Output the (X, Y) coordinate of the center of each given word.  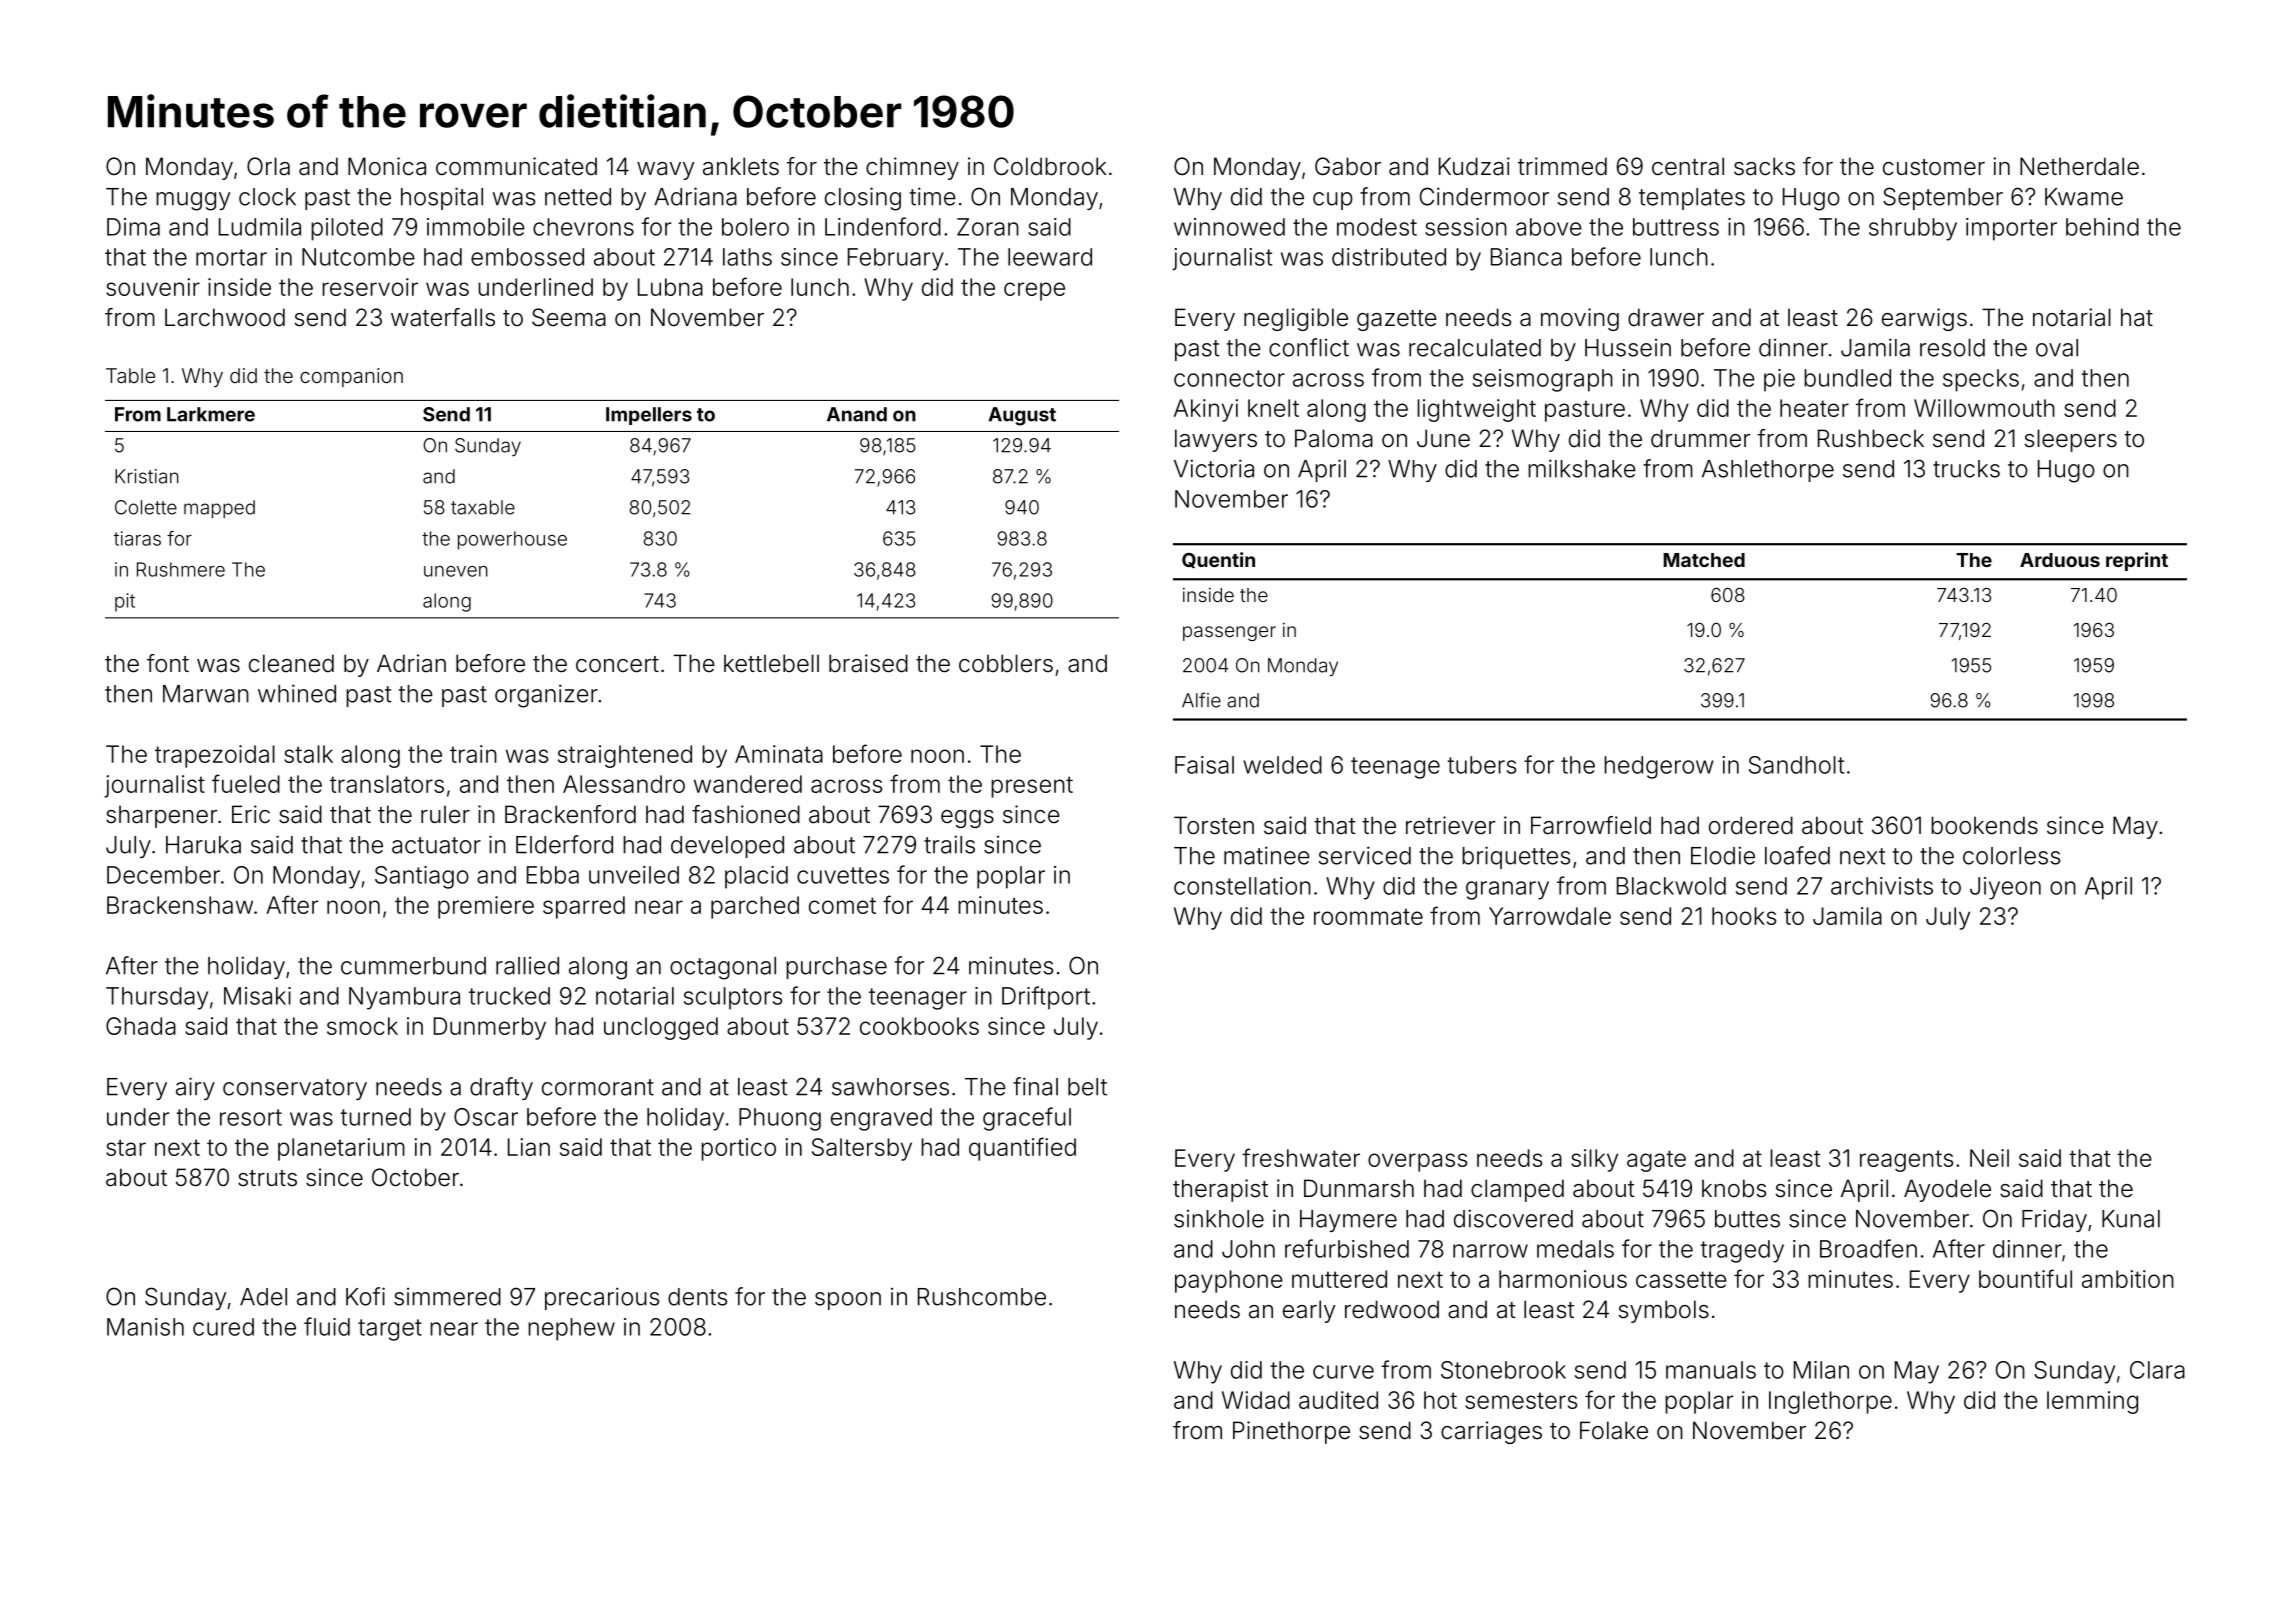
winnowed (1229, 227)
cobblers (1006, 663)
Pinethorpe (1291, 1432)
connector (1229, 378)
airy (195, 1088)
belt (1087, 1087)
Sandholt (1796, 765)
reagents (1906, 1161)
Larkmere (211, 414)
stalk (308, 754)
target (390, 1330)
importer (2011, 229)
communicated (516, 166)
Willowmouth (1984, 408)
